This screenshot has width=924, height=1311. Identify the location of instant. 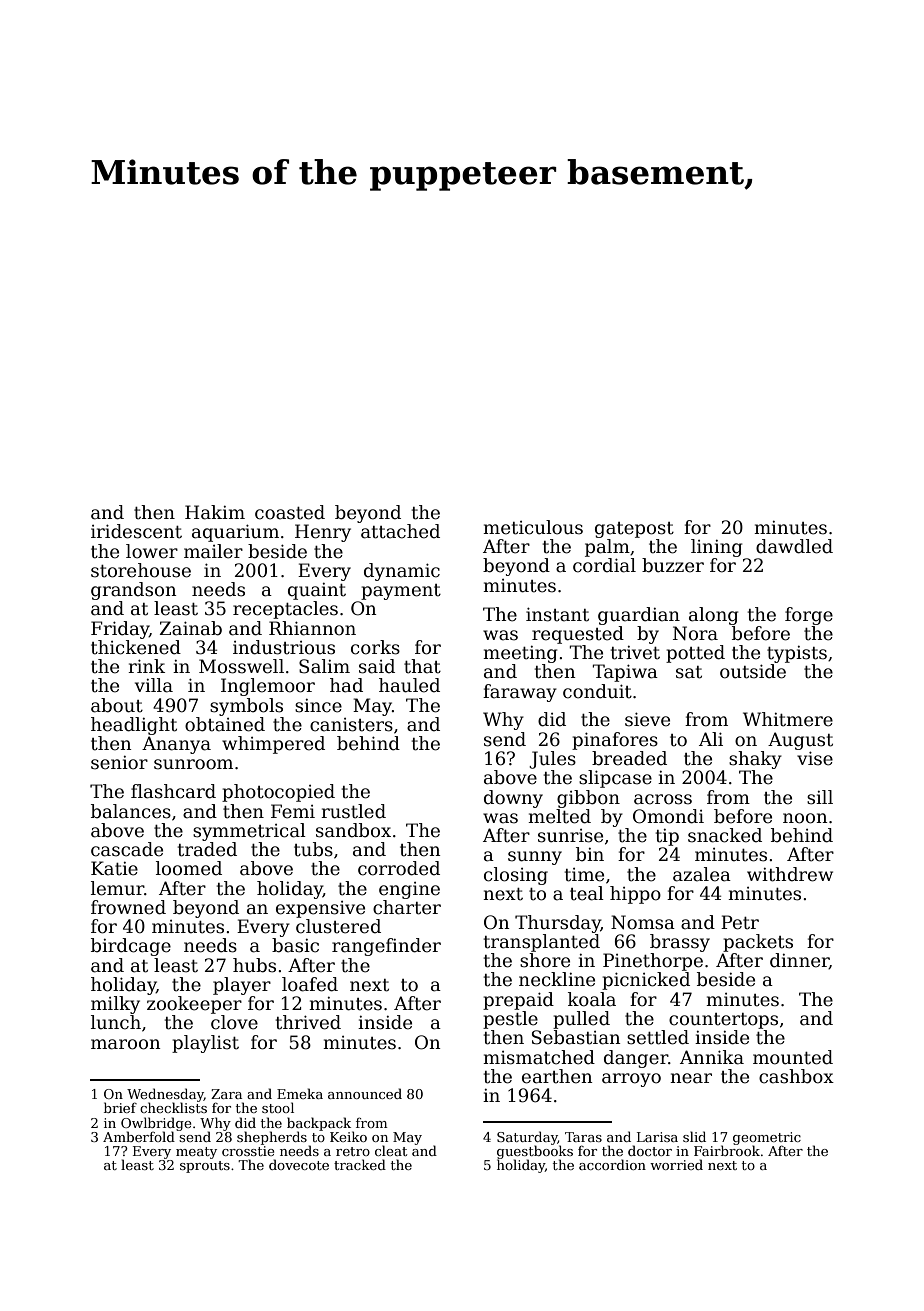
(557, 614).
